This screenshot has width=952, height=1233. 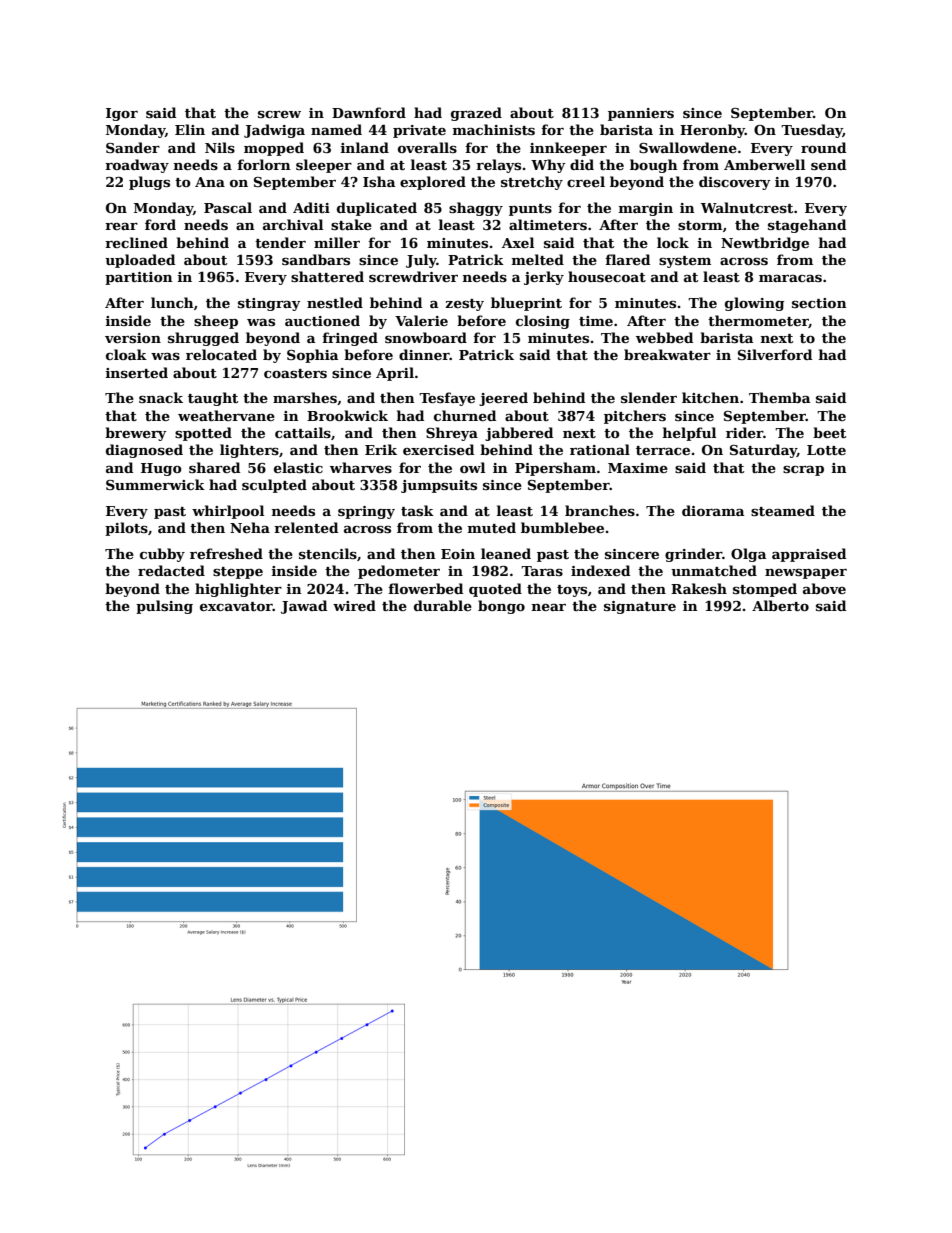 I want to click on grazed, so click(x=476, y=114).
